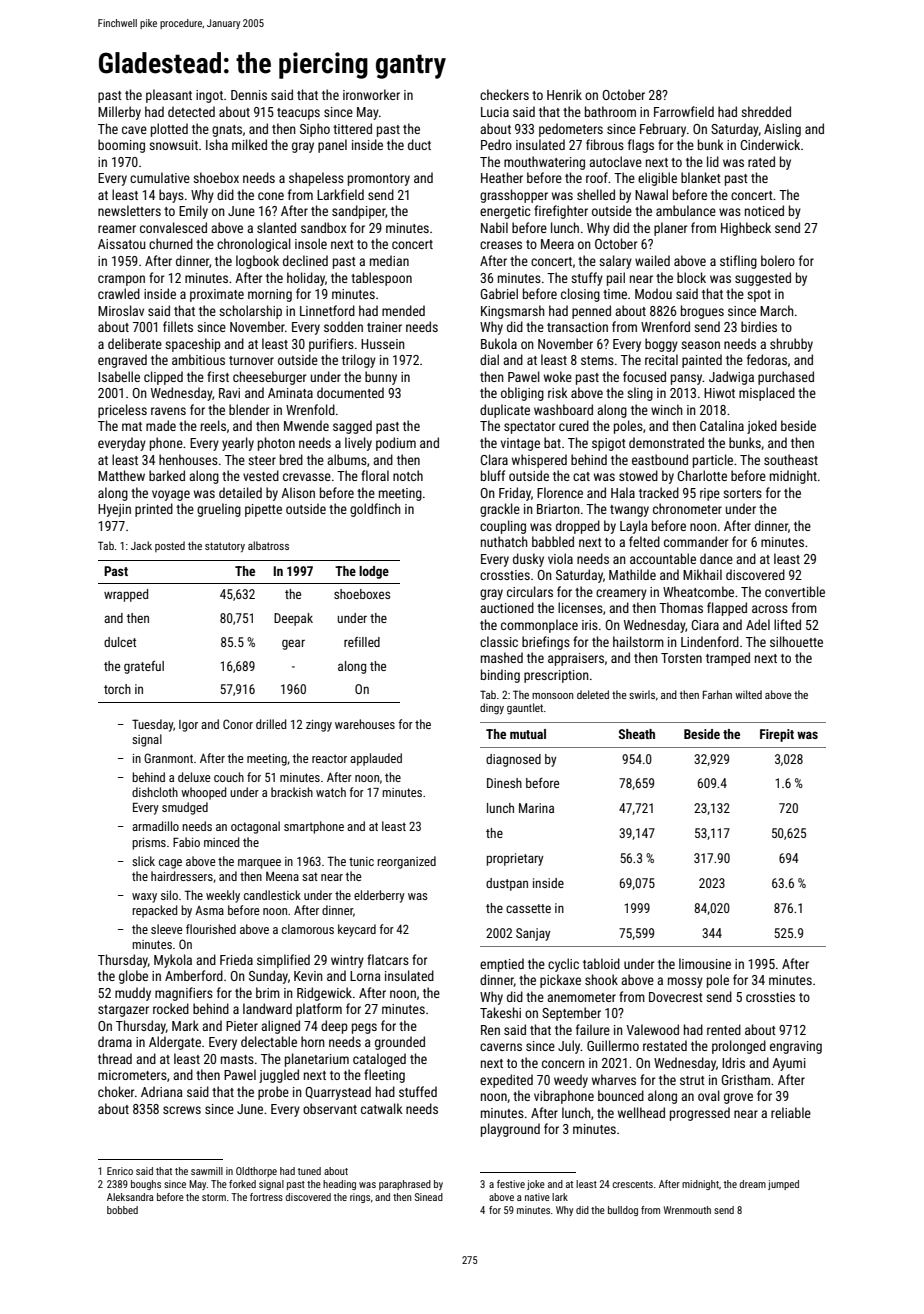  I want to click on bunny, so click(381, 378).
